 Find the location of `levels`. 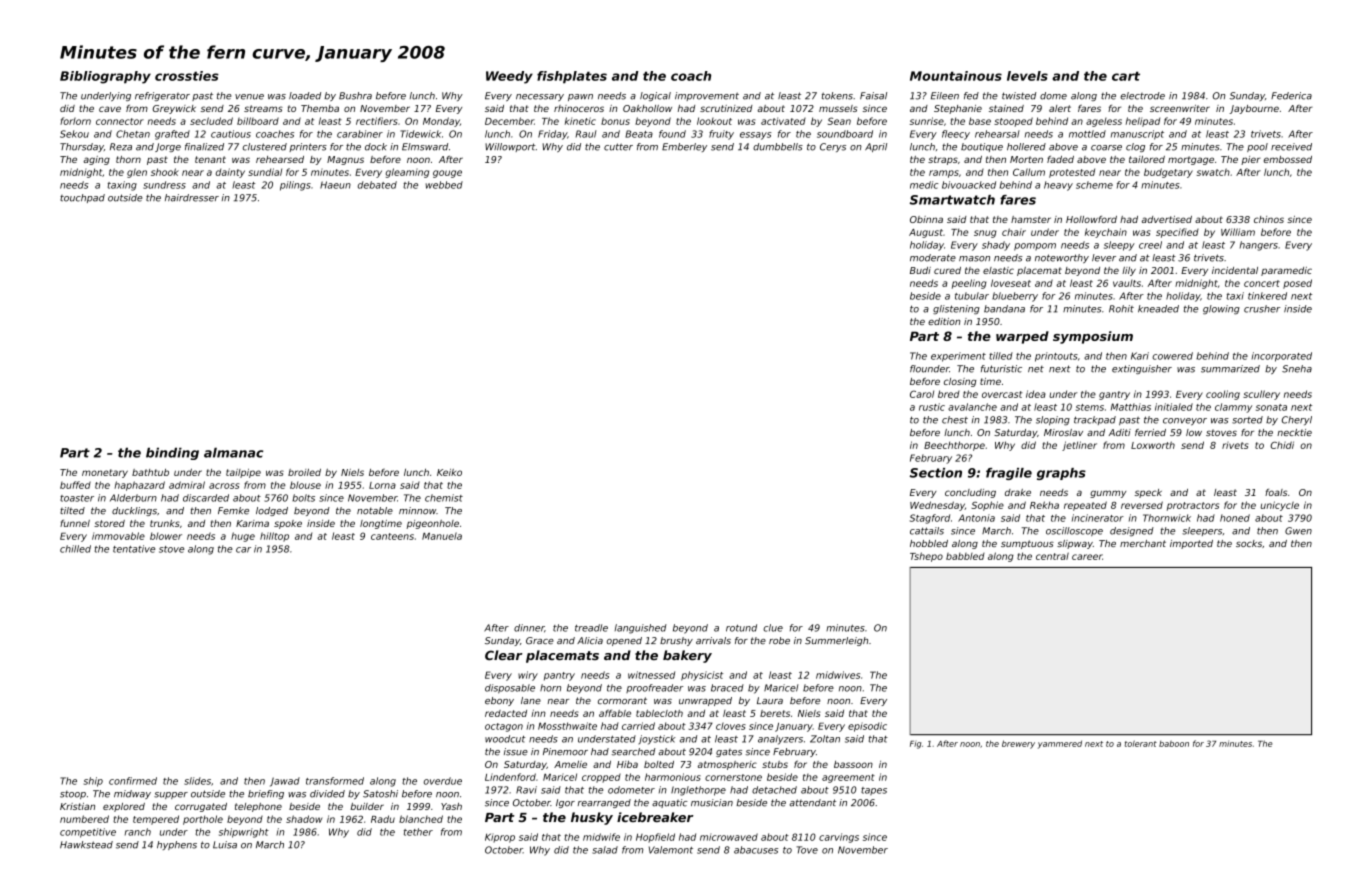

levels is located at coordinates (1027, 76).
